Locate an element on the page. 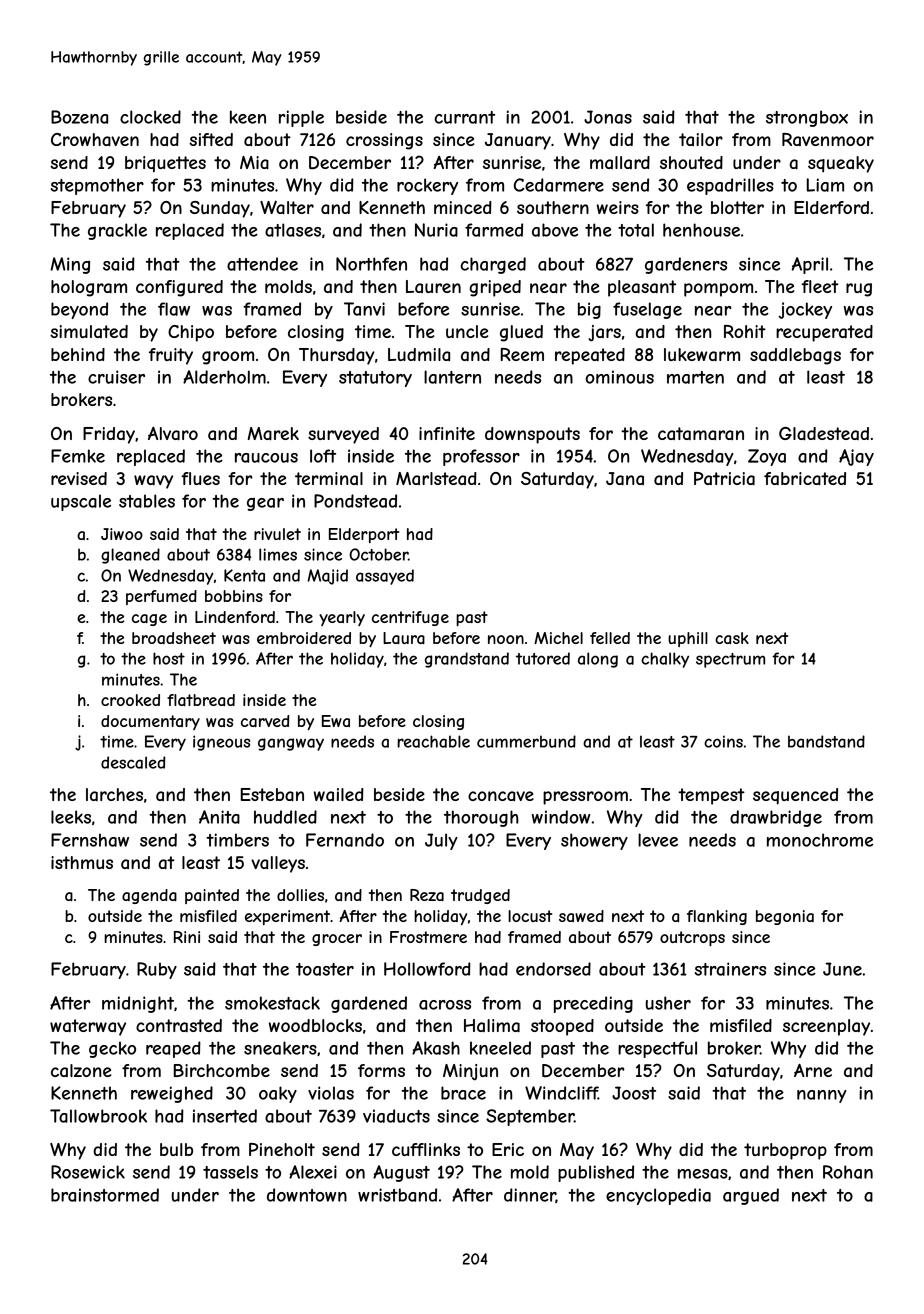 This document has width=924, height=1314. calzone is located at coordinates (81, 1070).
